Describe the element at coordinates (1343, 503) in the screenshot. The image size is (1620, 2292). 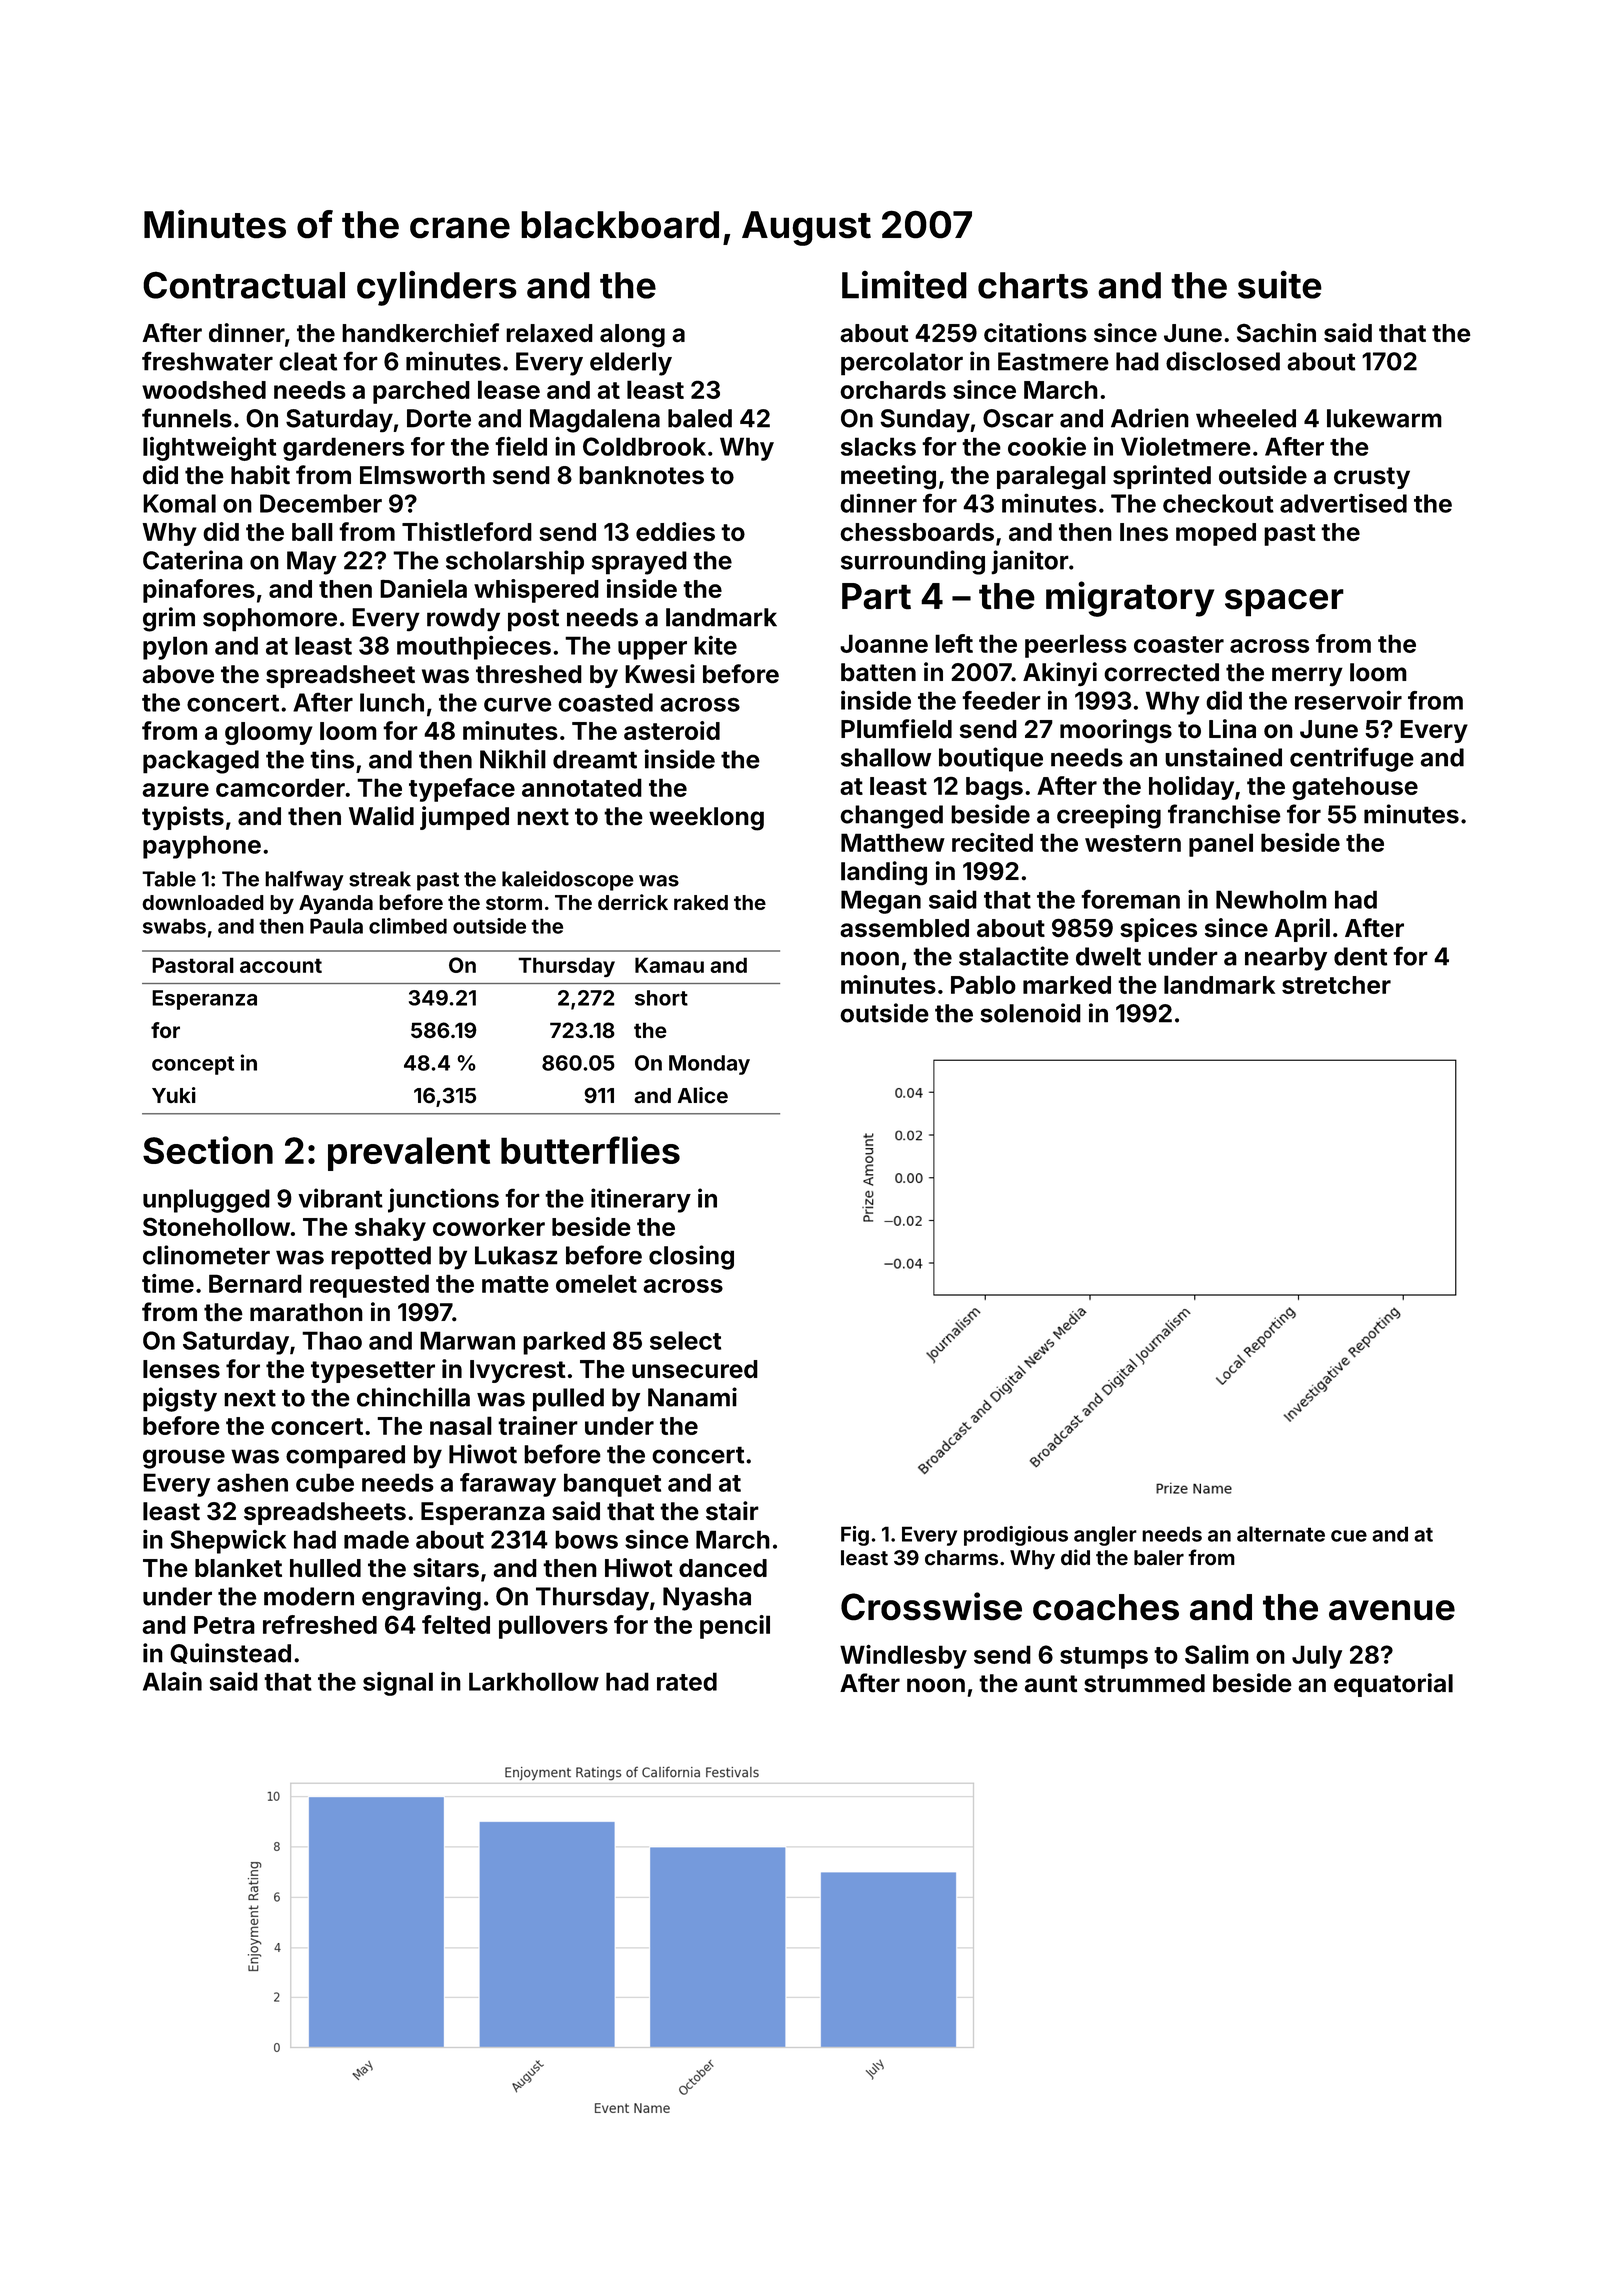
I see `advertised` at that location.
